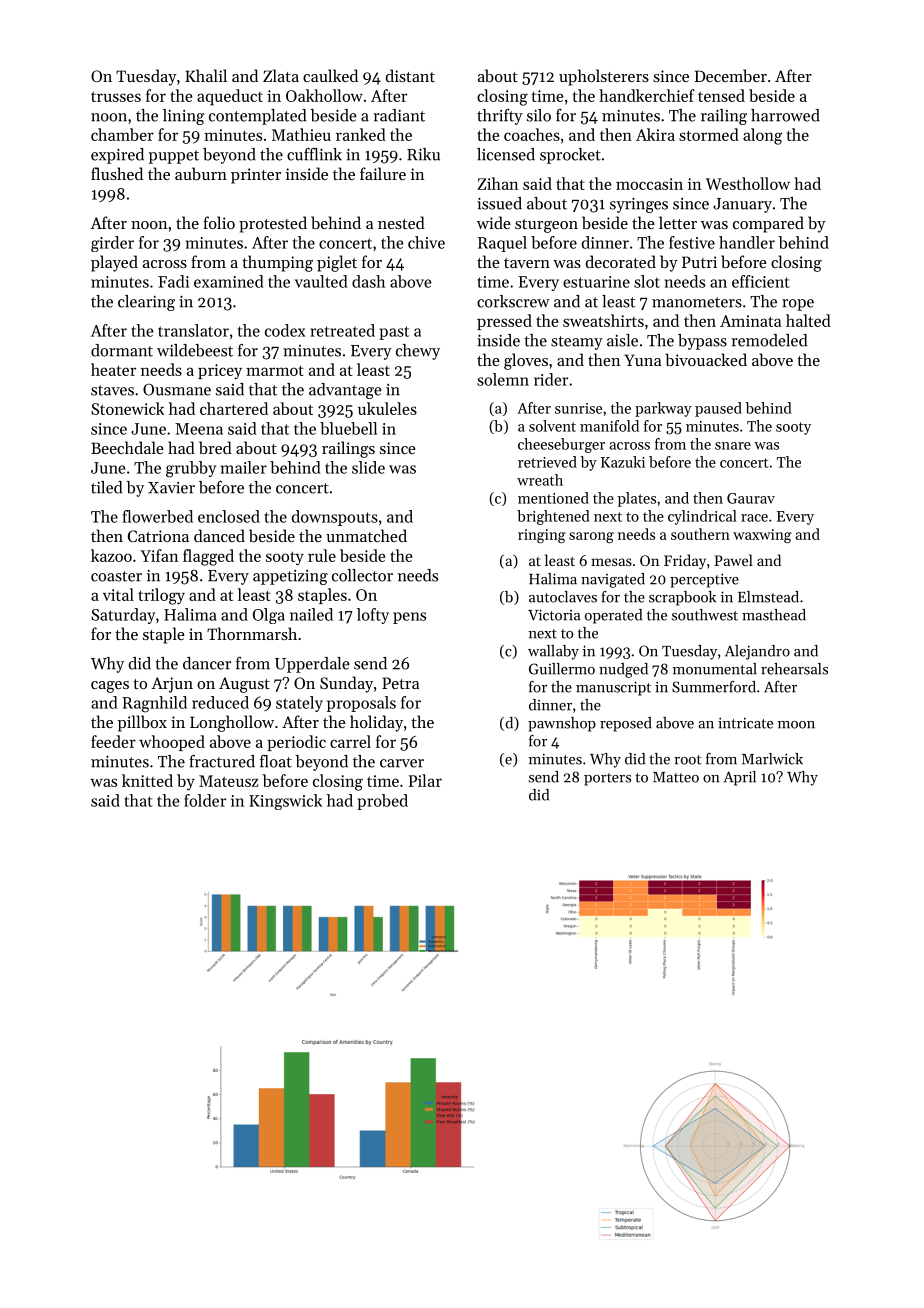 The width and height of the document is (924, 1308). I want to click on paused, so click(718, 409).
